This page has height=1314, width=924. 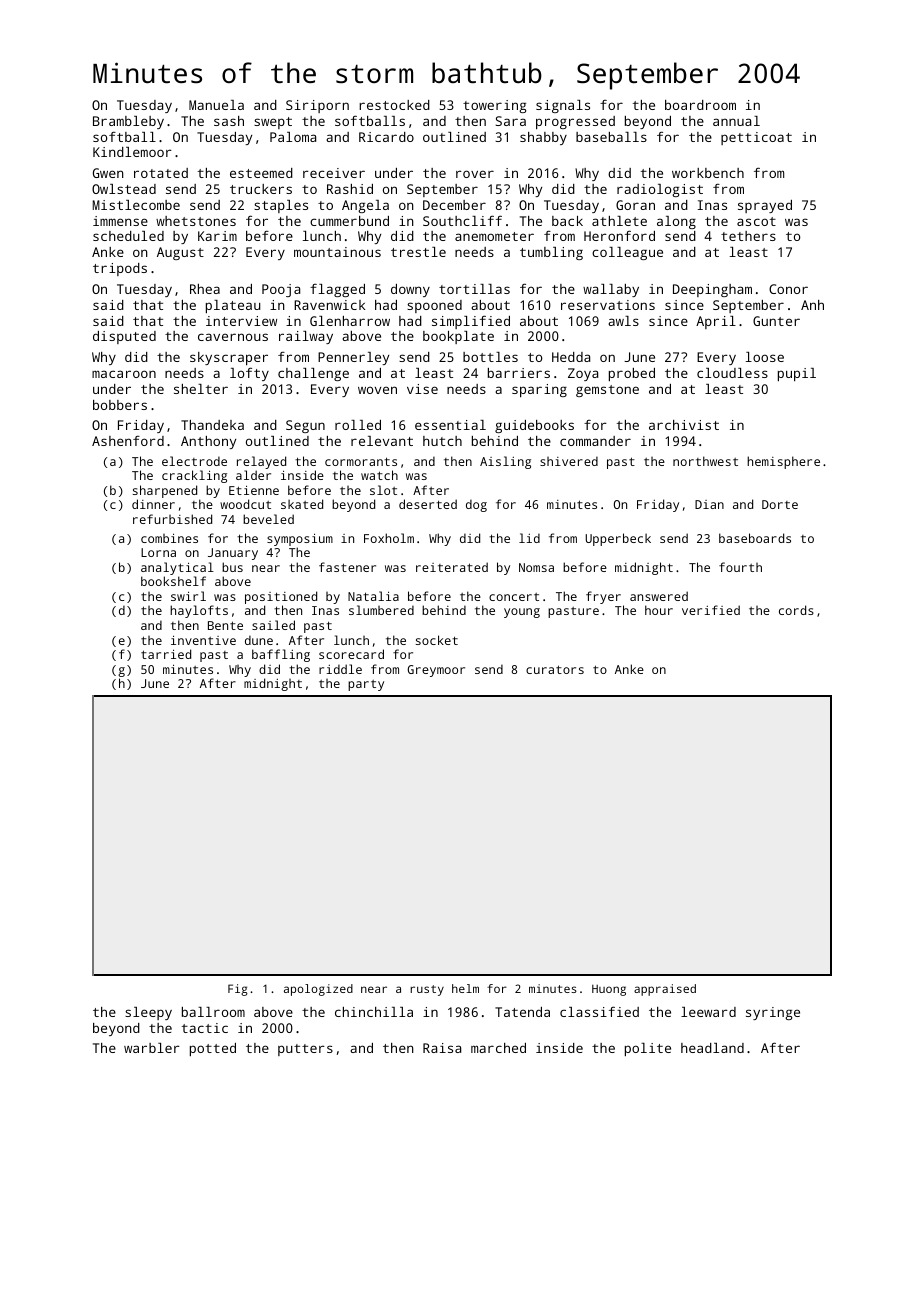 What do you see at coordinates (216, 105) in the page?
I see `Manuela` at bounding box center [216, 105].
